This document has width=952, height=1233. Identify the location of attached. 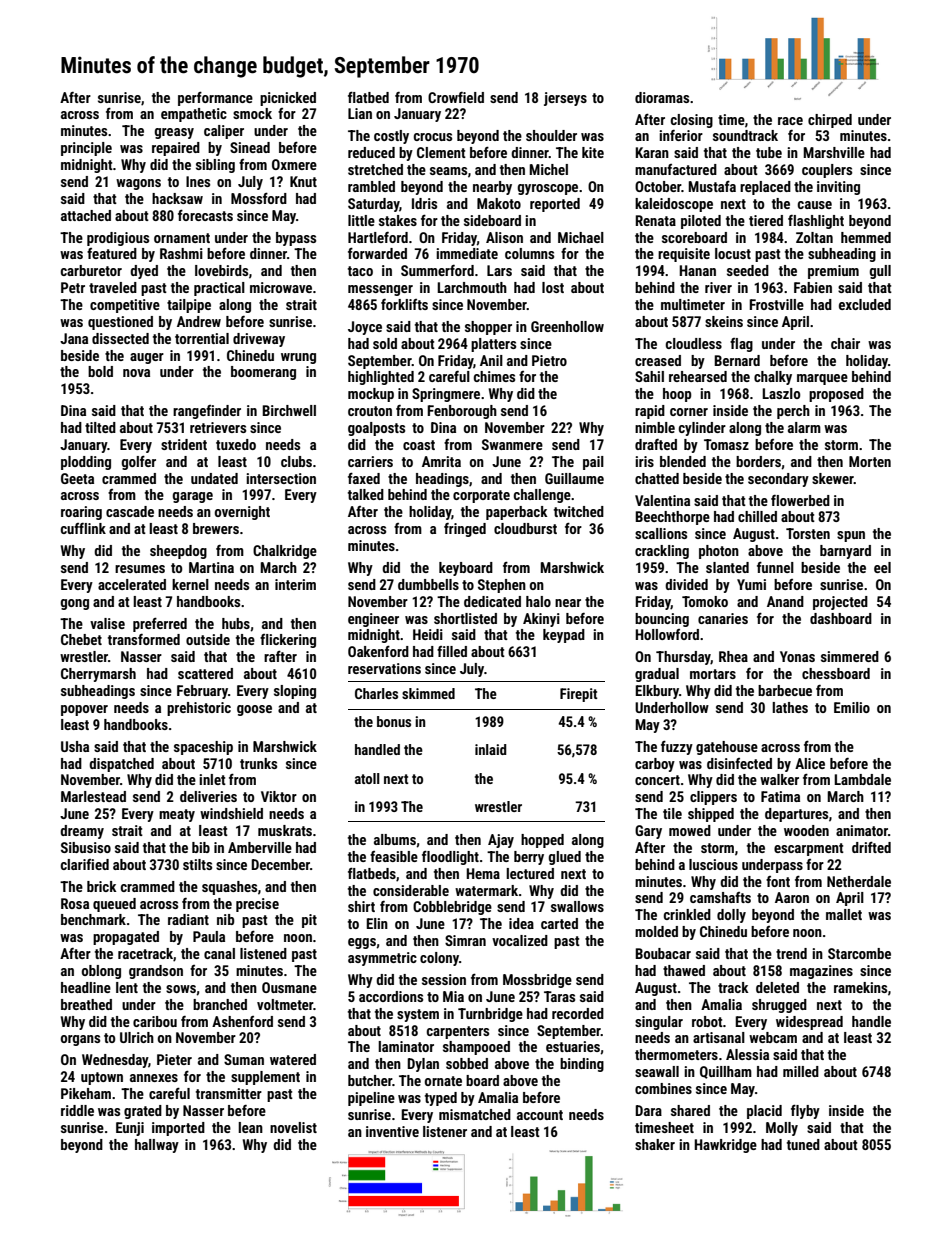
(86, 215).
